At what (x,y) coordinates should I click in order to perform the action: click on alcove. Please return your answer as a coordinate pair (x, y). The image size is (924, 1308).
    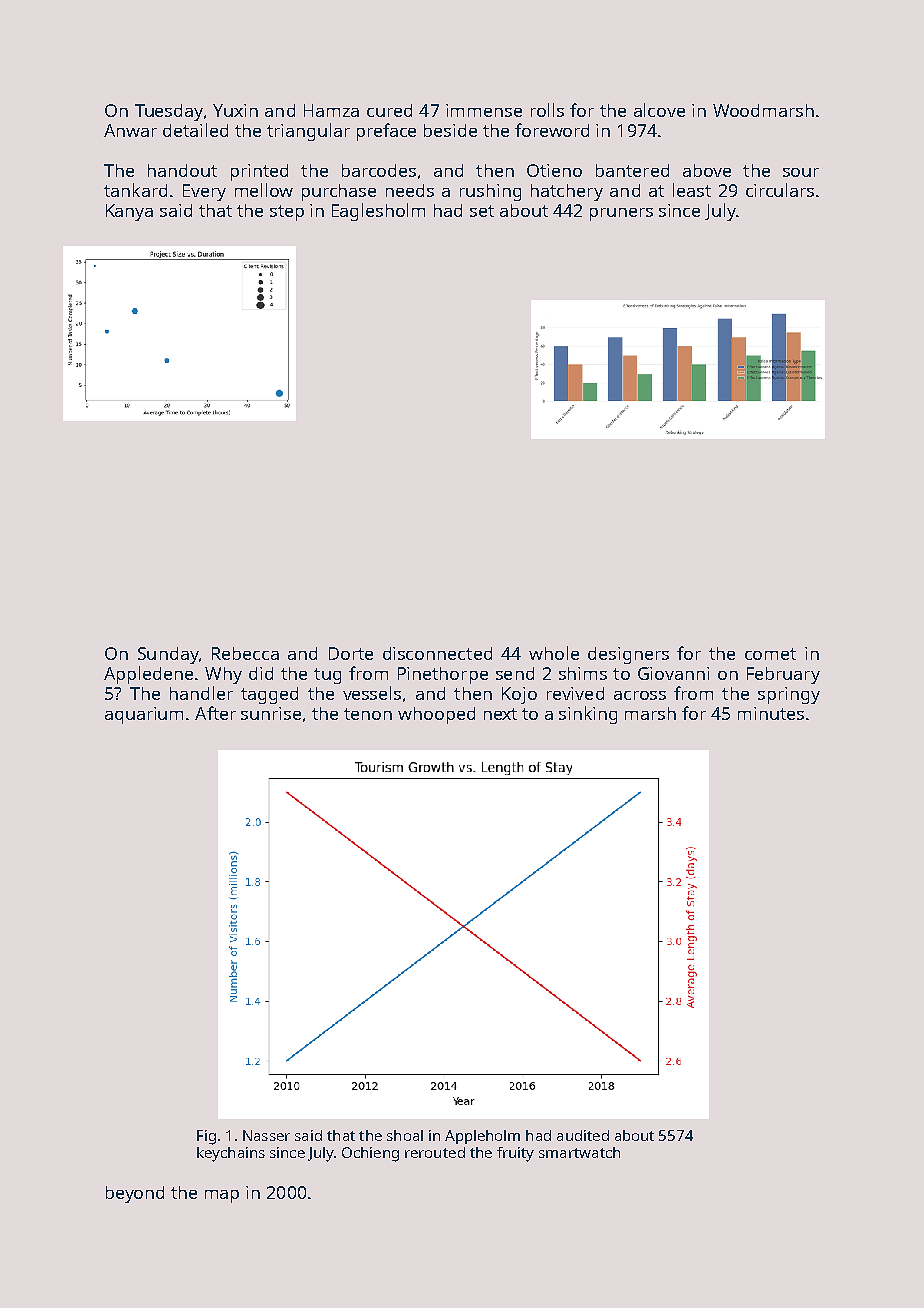
    Looking at the image, I should click on (659, 110).
